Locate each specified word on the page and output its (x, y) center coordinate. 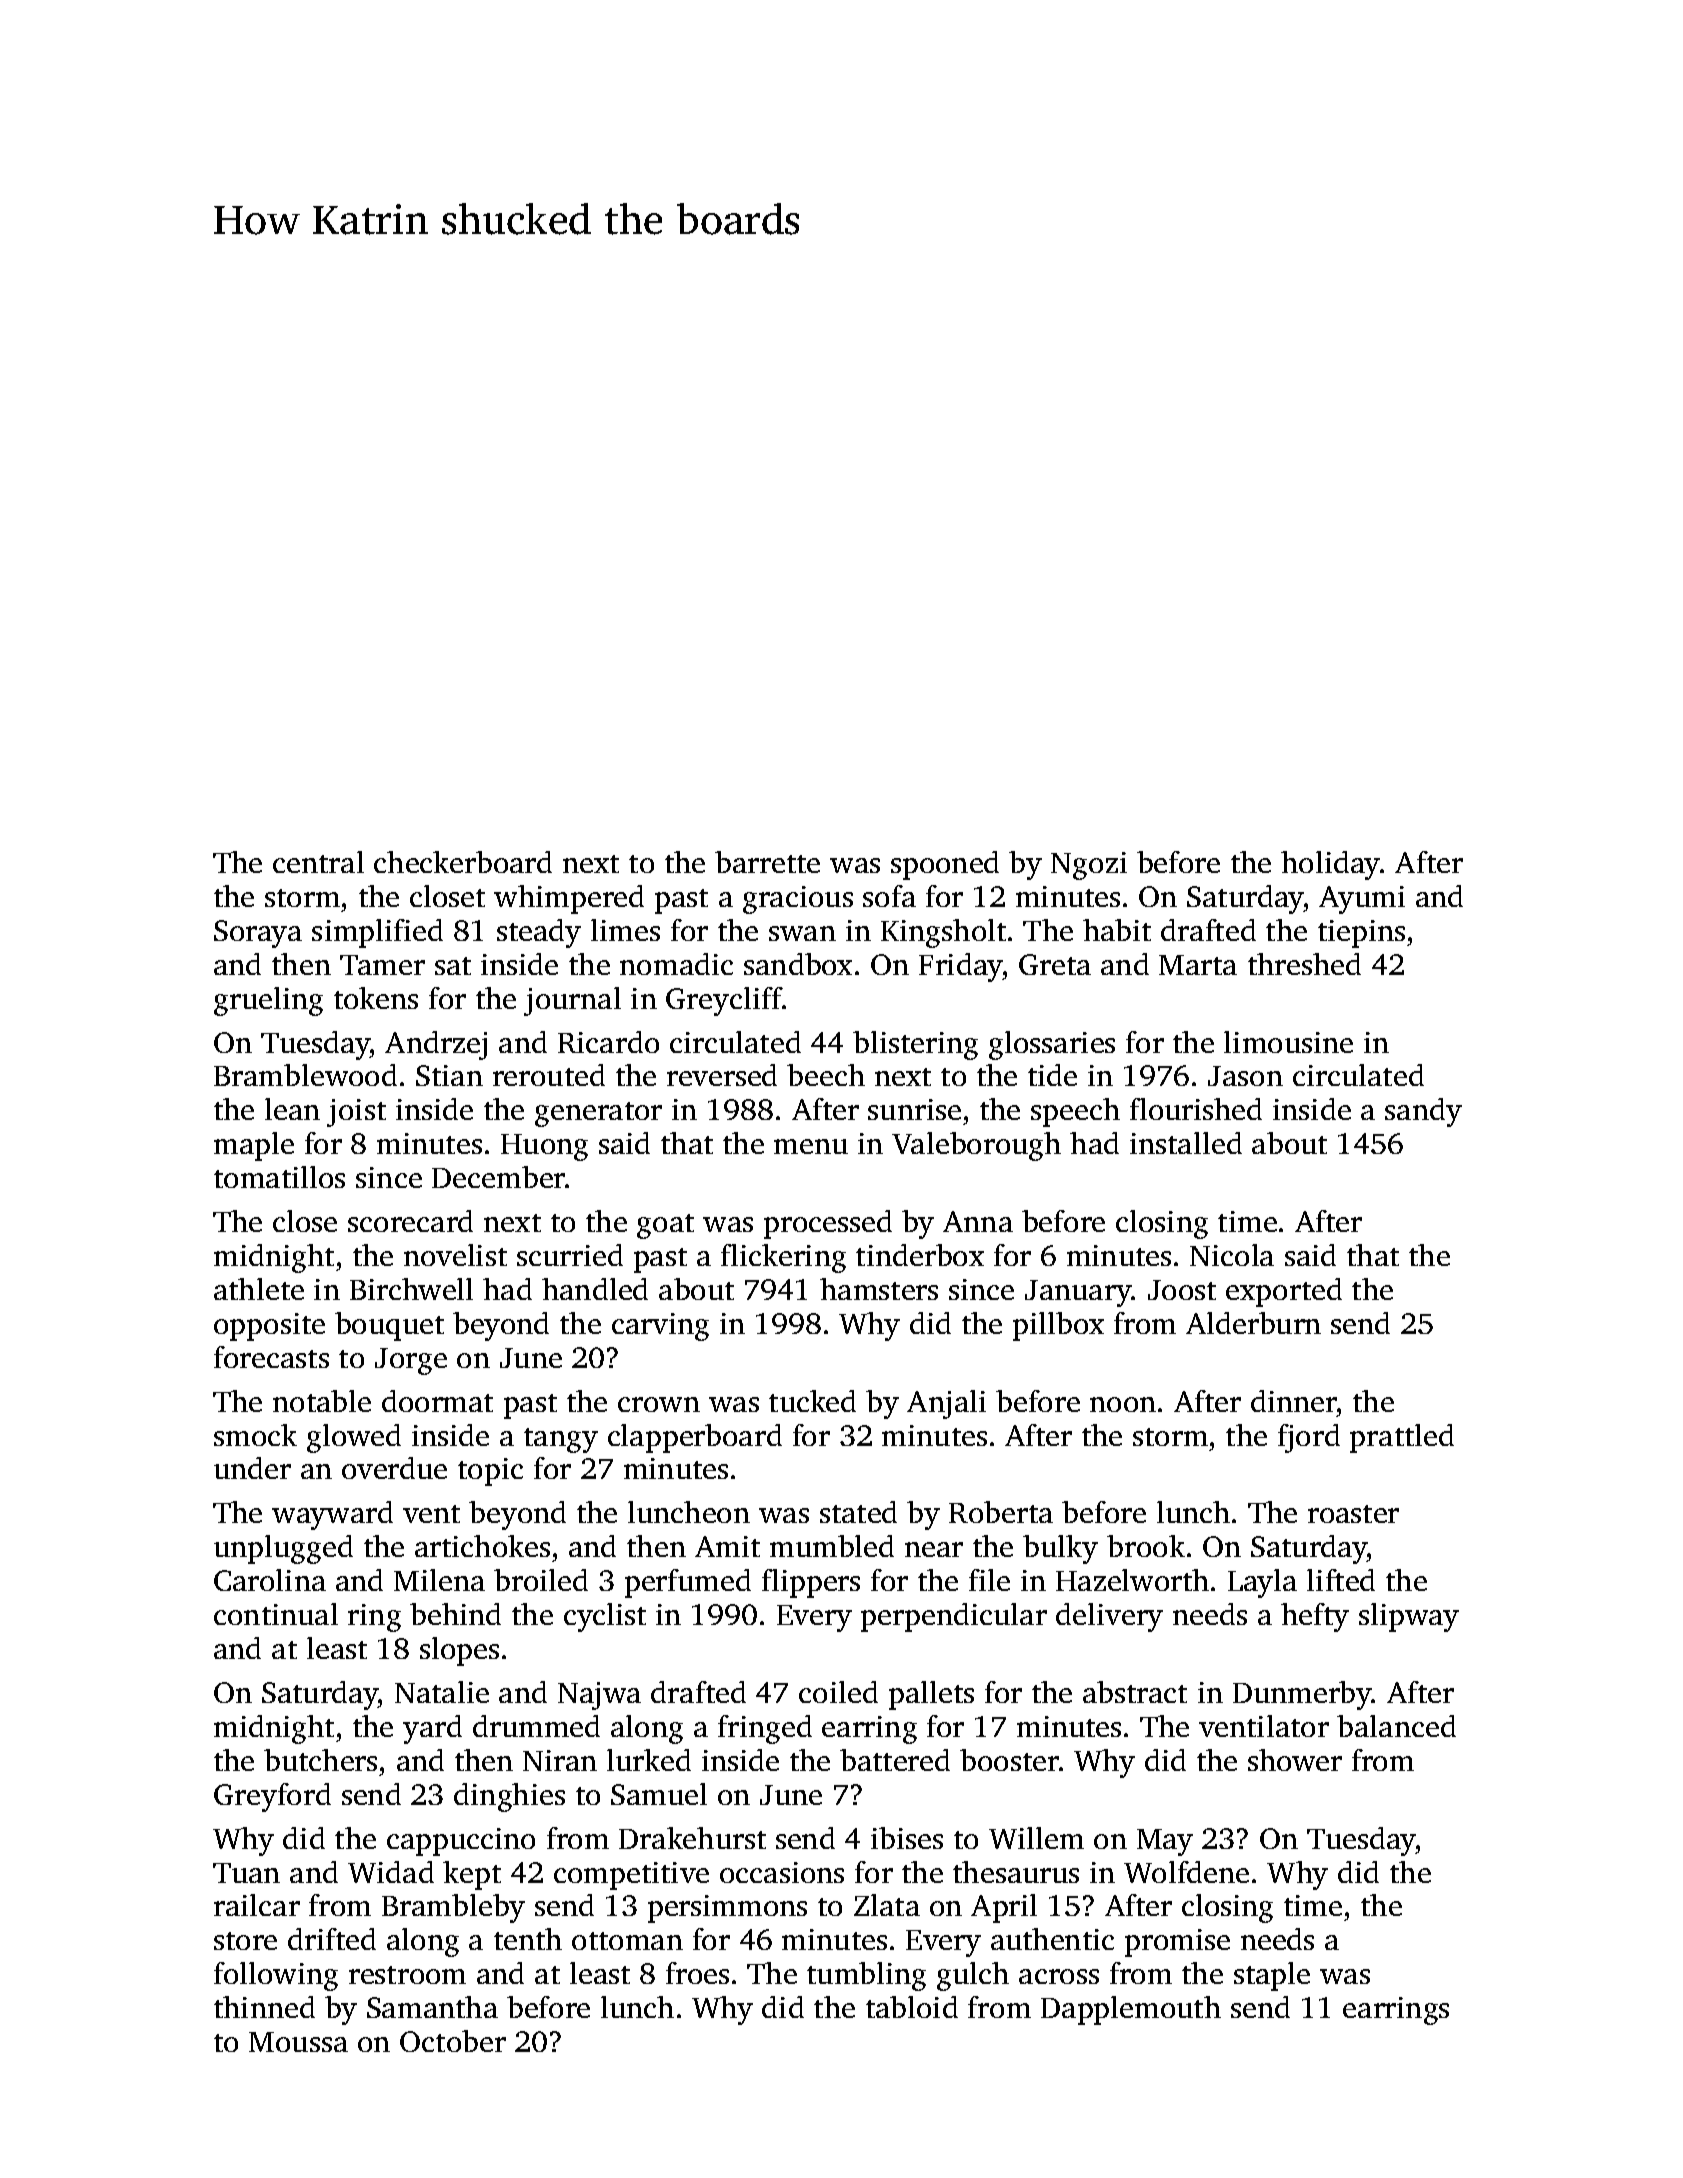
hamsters (879, 1289)
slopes (459, 1651)
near (934, 1549)
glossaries (1052, 1045)
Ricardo (608, 1042)
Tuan (246, 1873)
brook (1146, 1546)
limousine (1288, 1042)
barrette (767, 862)
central (318, 862)
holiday (1331, 865)
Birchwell (411, 1289)
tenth (528, 1939)
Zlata (887, 1905)
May (1165, 1842)
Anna (978, 1221)
